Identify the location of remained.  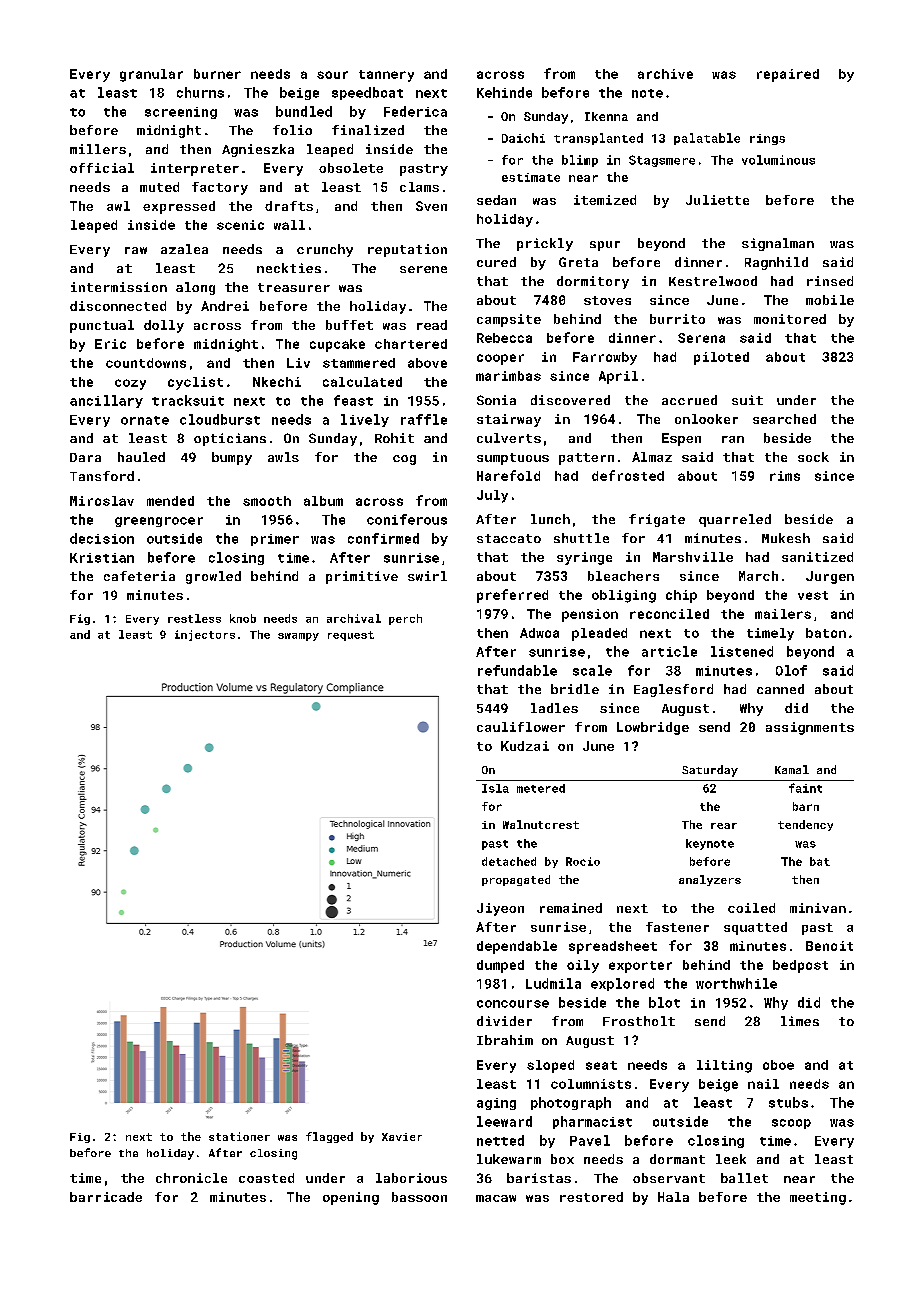
(571, 908).
